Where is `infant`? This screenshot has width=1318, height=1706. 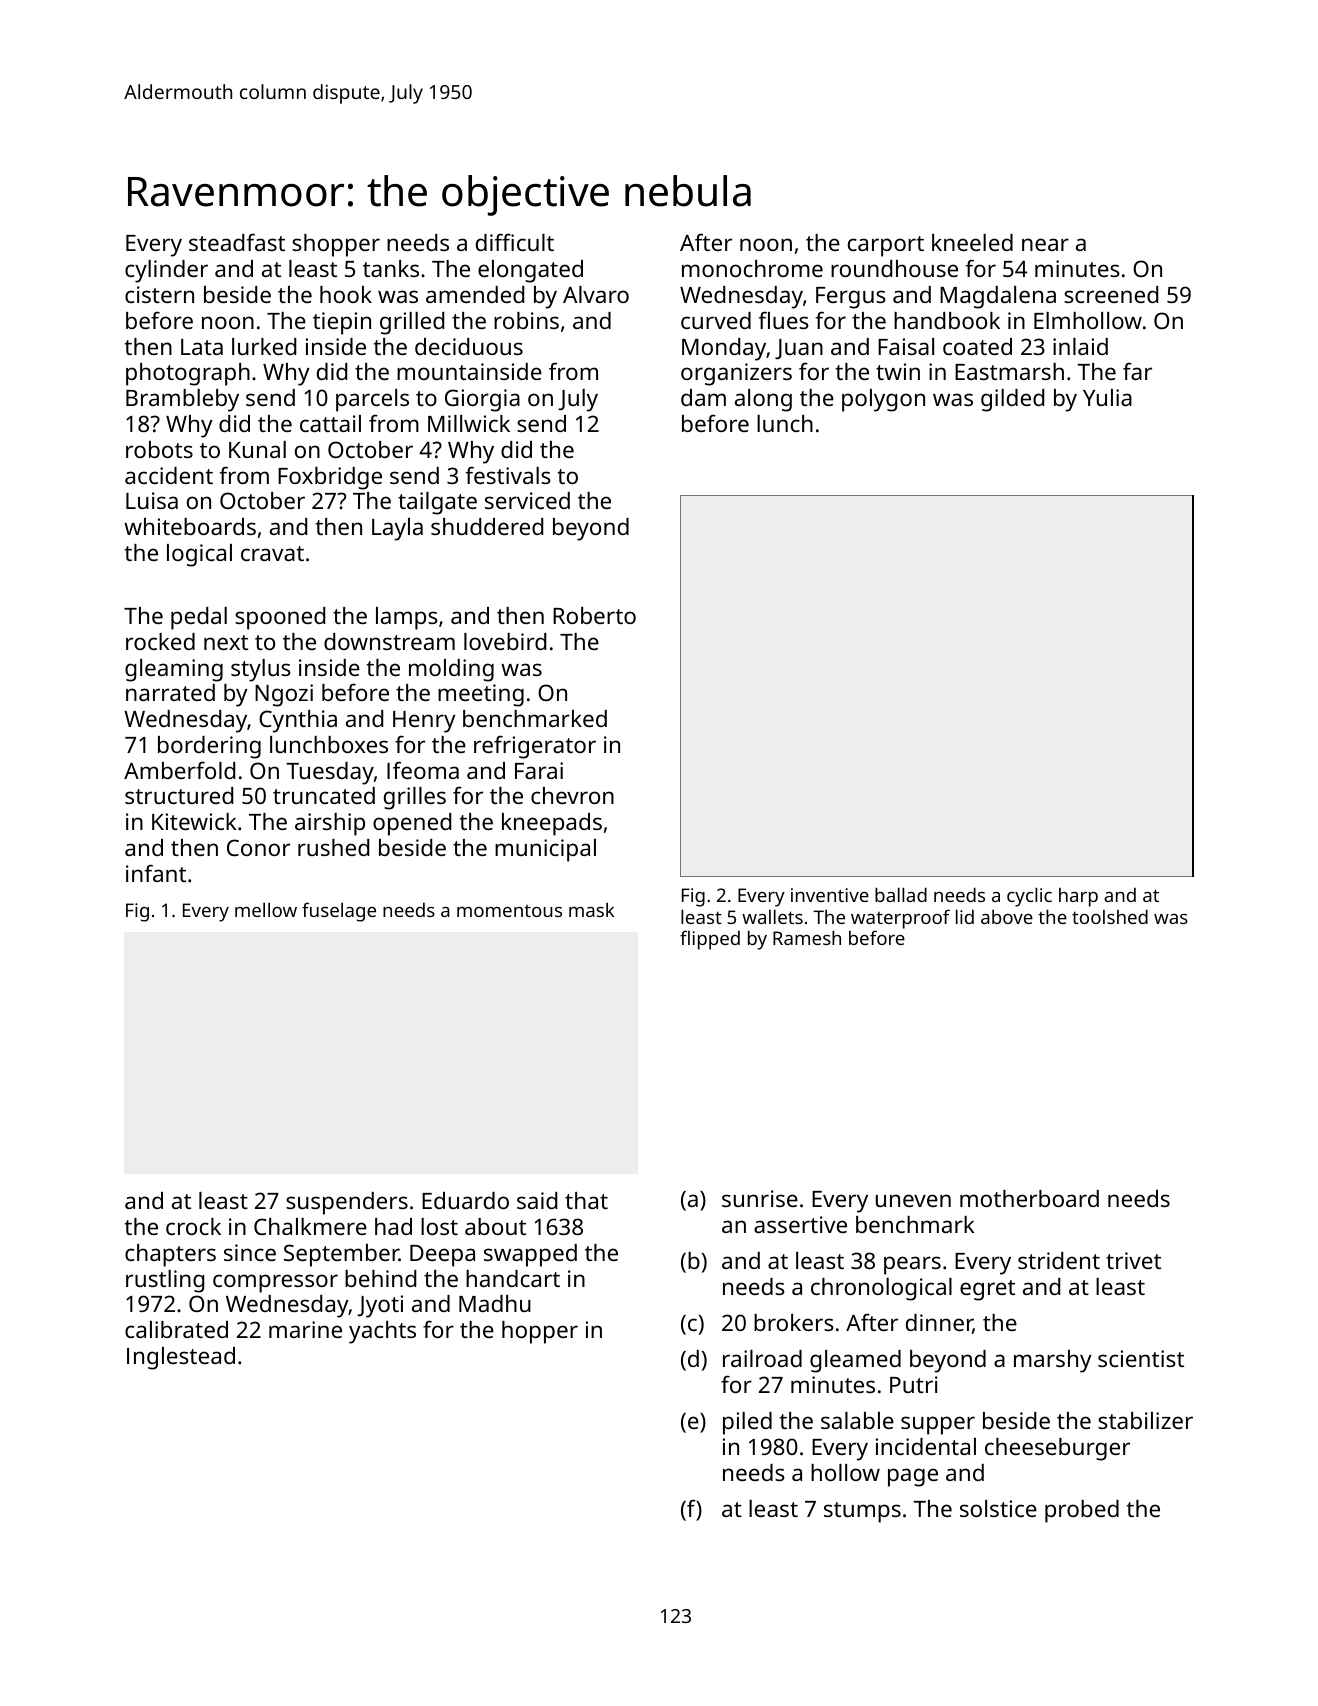
infant is located at coordinates (156, 873).
